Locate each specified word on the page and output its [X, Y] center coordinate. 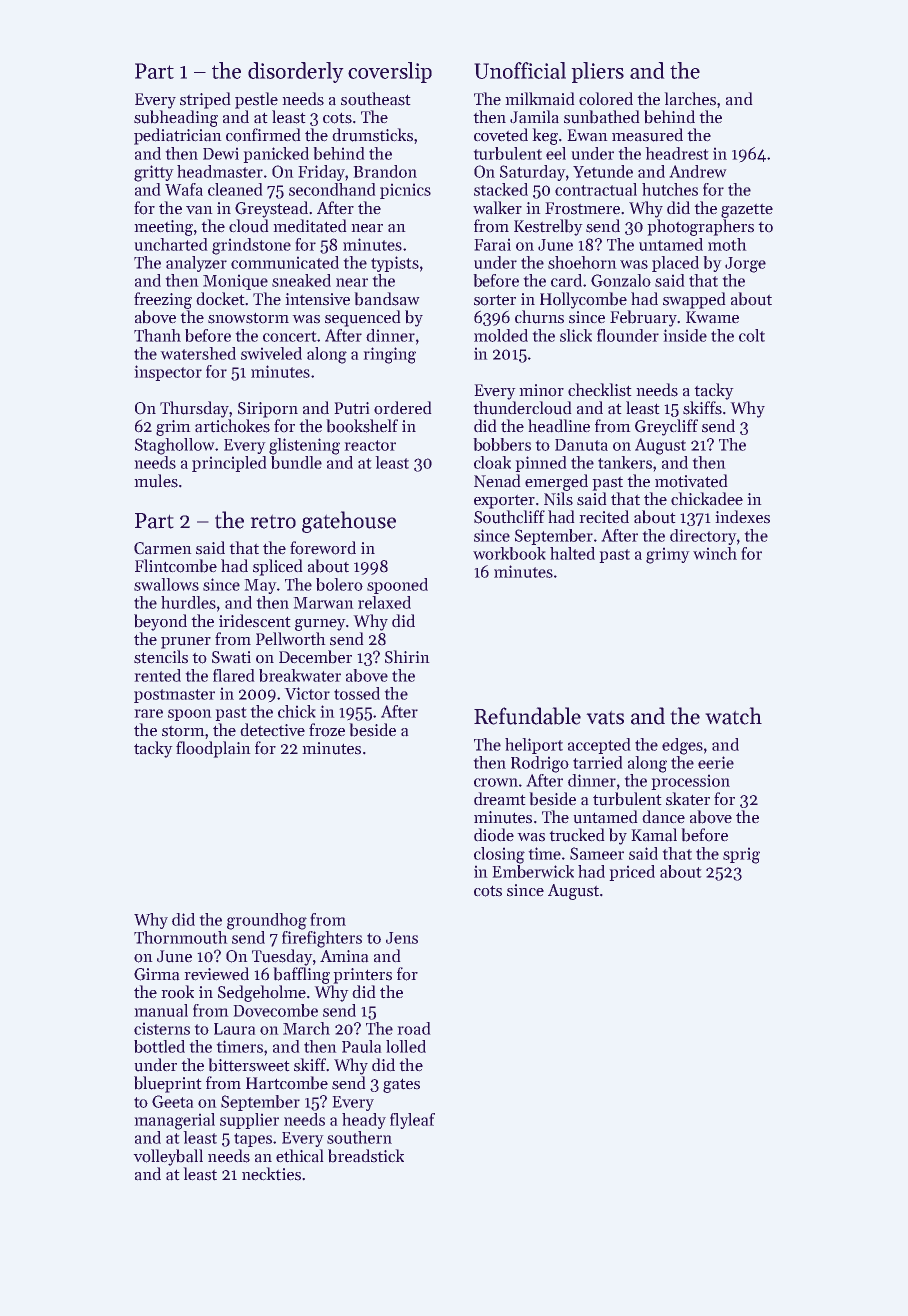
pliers [598, 72]
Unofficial [520, 70]
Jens [402, 938]
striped [205, 100]
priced [632, 873]
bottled [159, 1046]
